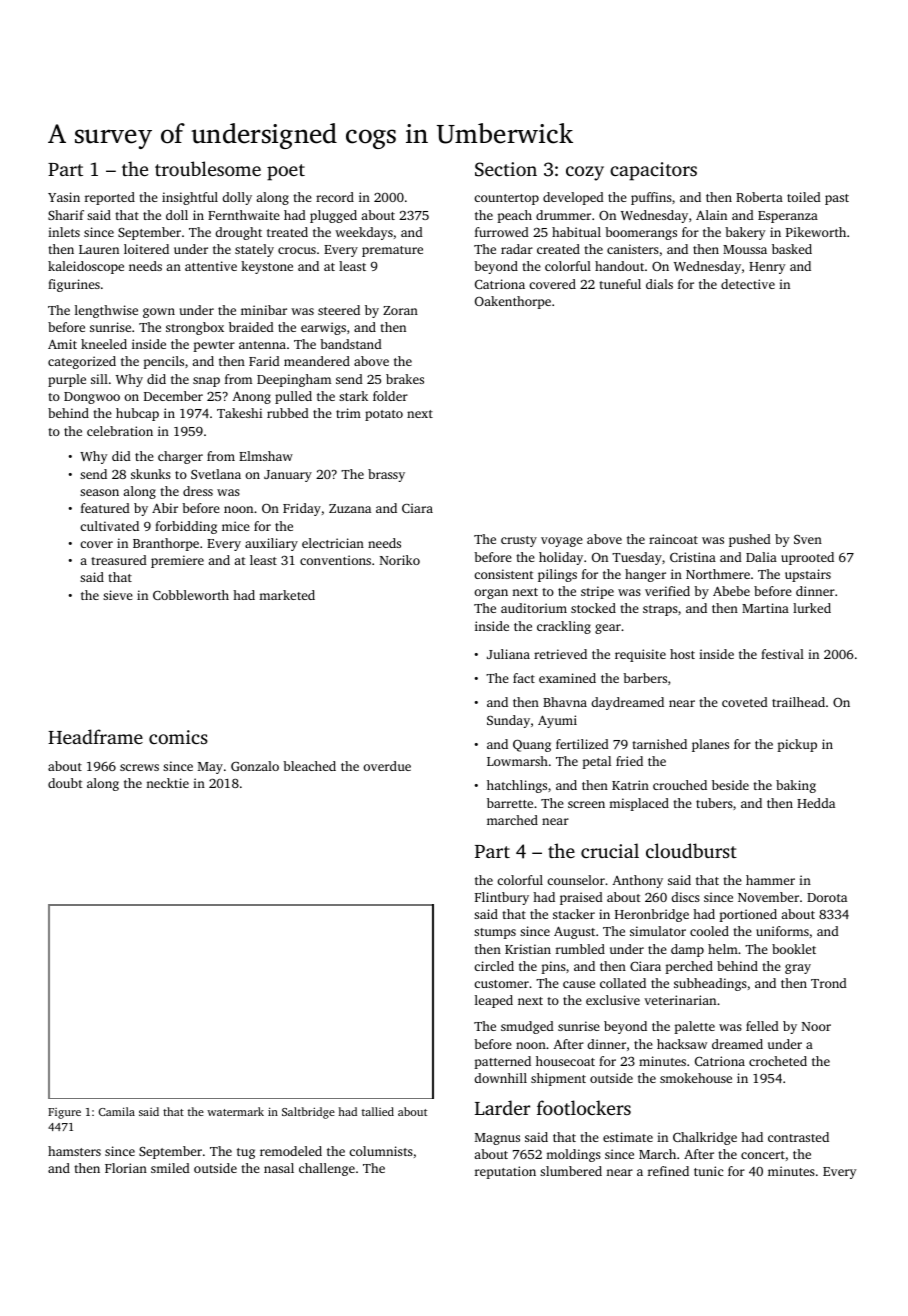 Image resolution: width=908 pixels, height=1316 pixels. What do you see at coordinates (208, 168) in the page?
I see `troublesome` at bounding box center [208, 168].
